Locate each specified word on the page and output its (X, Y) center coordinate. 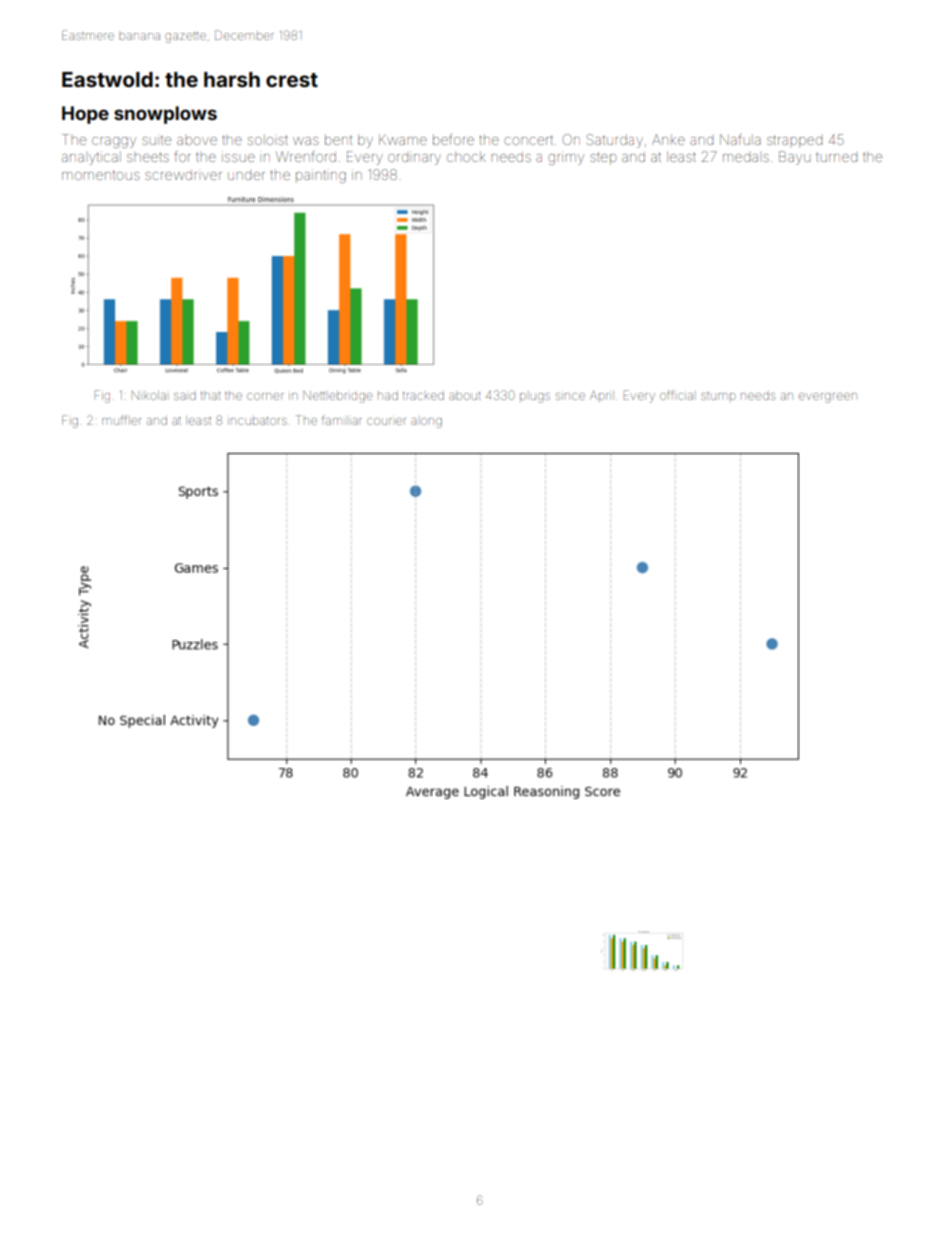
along (426, 423)
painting (321, 176)
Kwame (403, 139)
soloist (268, 140)
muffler (121, 420)
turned (836, 157)
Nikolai (149, 395)
